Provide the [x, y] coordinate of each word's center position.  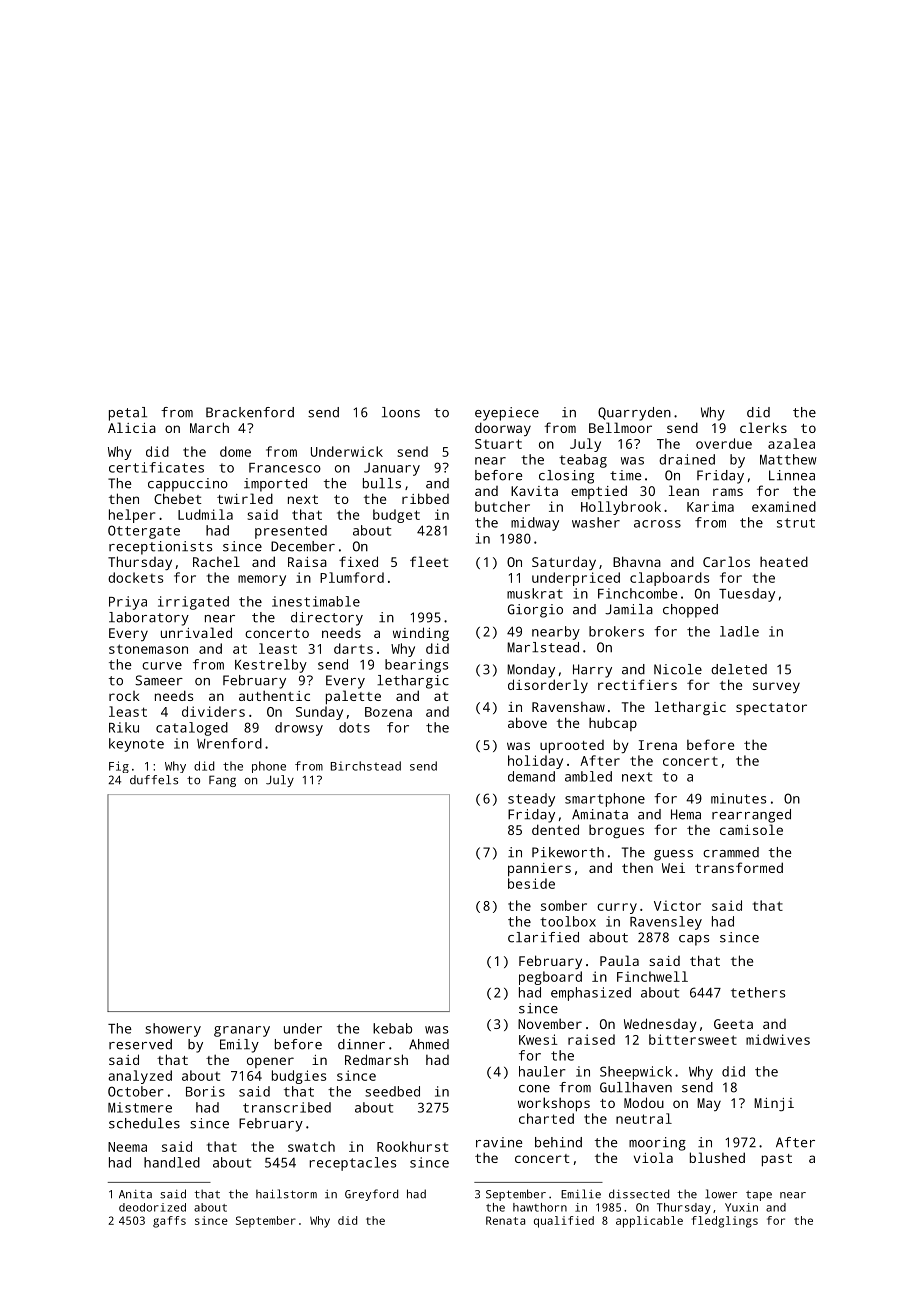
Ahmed [429, 1044]
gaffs [169, 1222]
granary [242, 1031]
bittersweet [693, 1039]
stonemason [148, 649]
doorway [503, 429]
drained [687, 459]
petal [128, 414]
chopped [690, 611]
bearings [416, 666]
